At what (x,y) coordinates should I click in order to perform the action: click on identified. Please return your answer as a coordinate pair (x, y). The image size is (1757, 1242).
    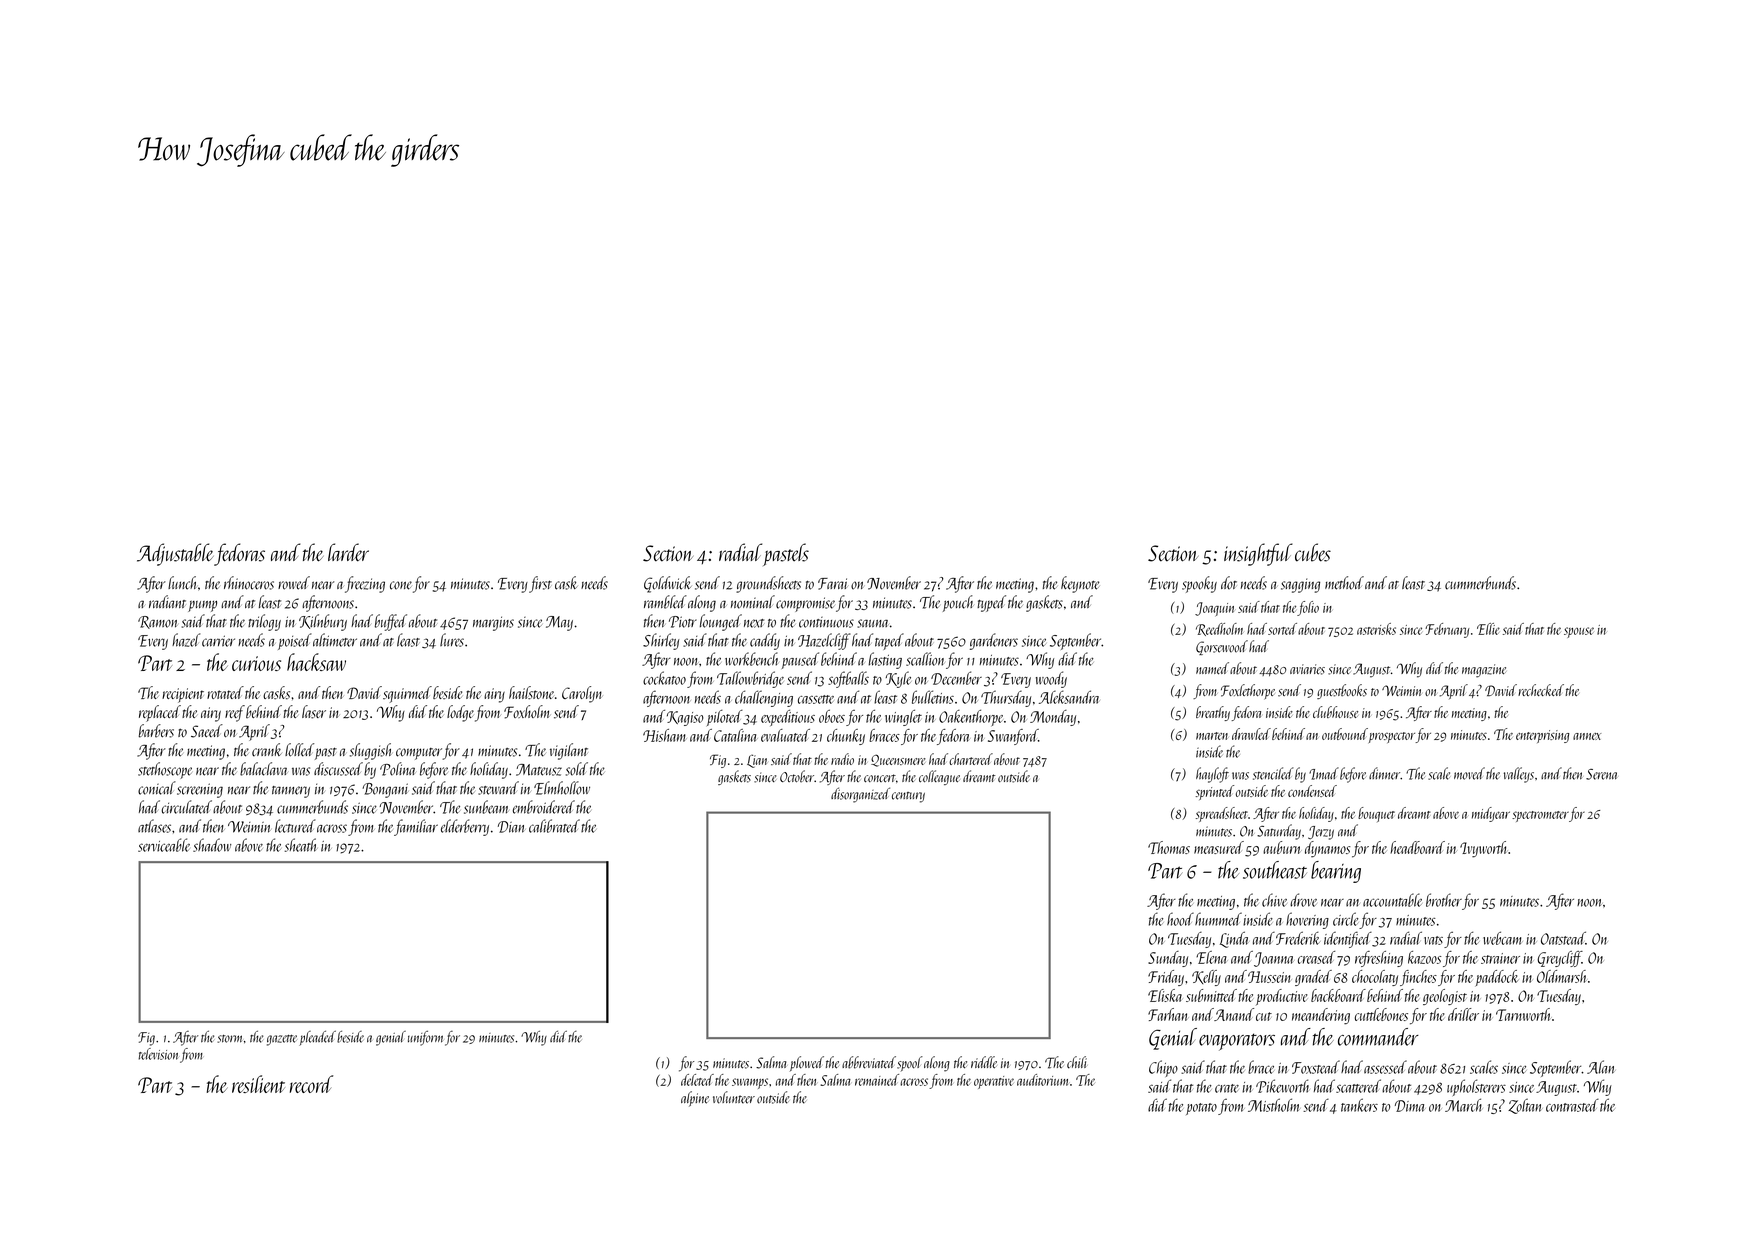
    Looking at the image, I should click on (1348, 939).
